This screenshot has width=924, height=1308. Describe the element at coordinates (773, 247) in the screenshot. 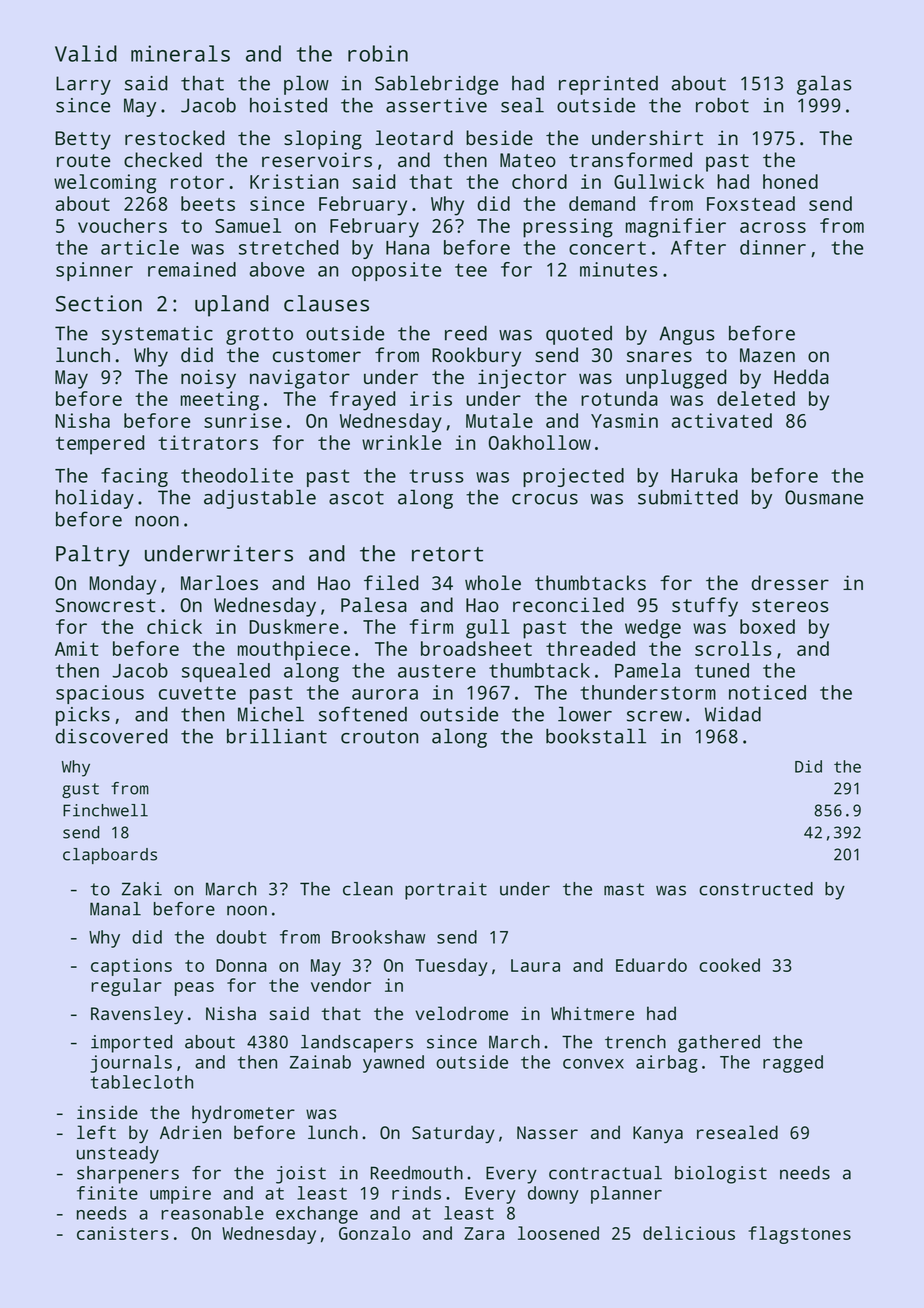

I see `dinner` at that location.
